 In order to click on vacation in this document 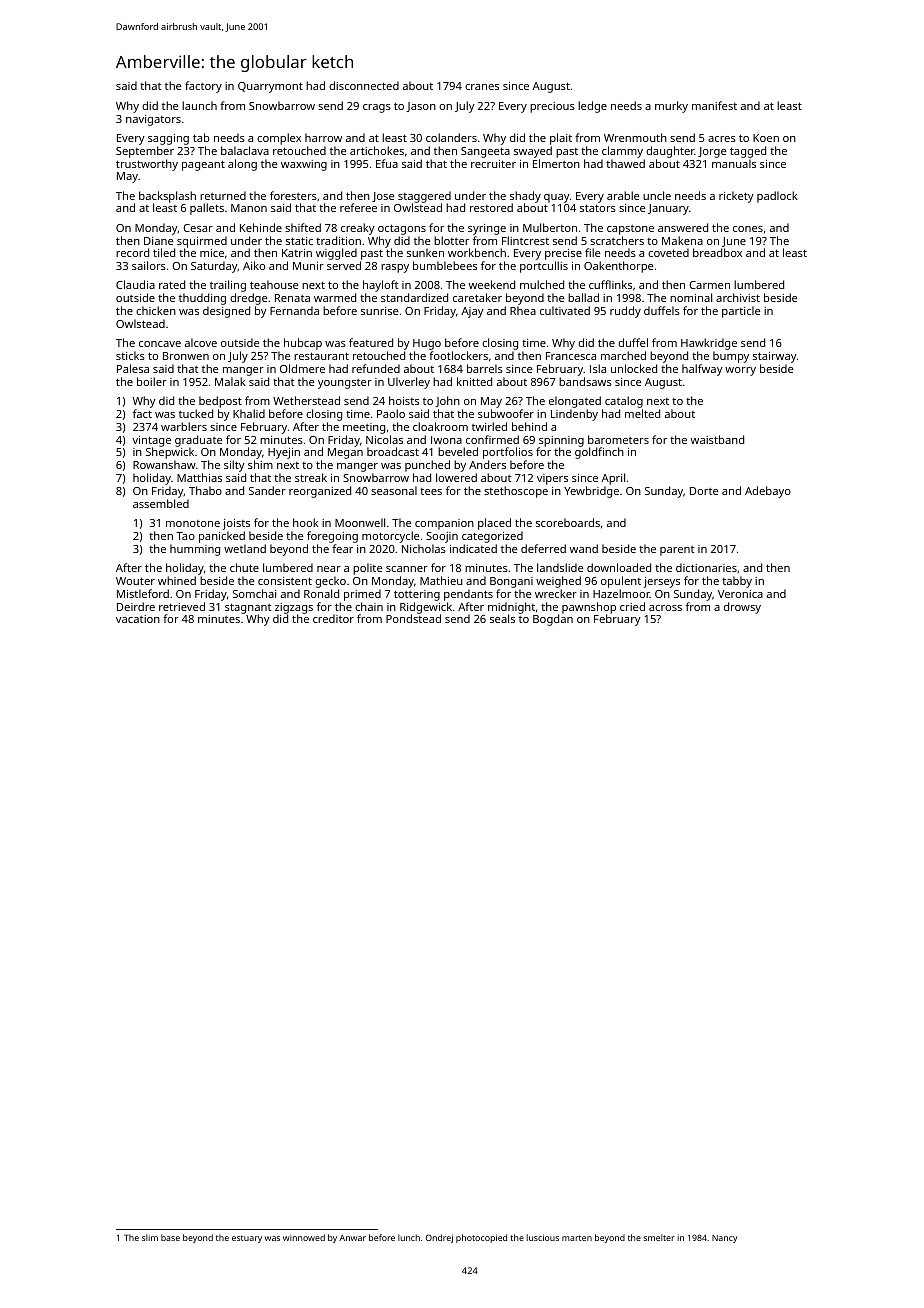, I will do `click(138, 619)`.
